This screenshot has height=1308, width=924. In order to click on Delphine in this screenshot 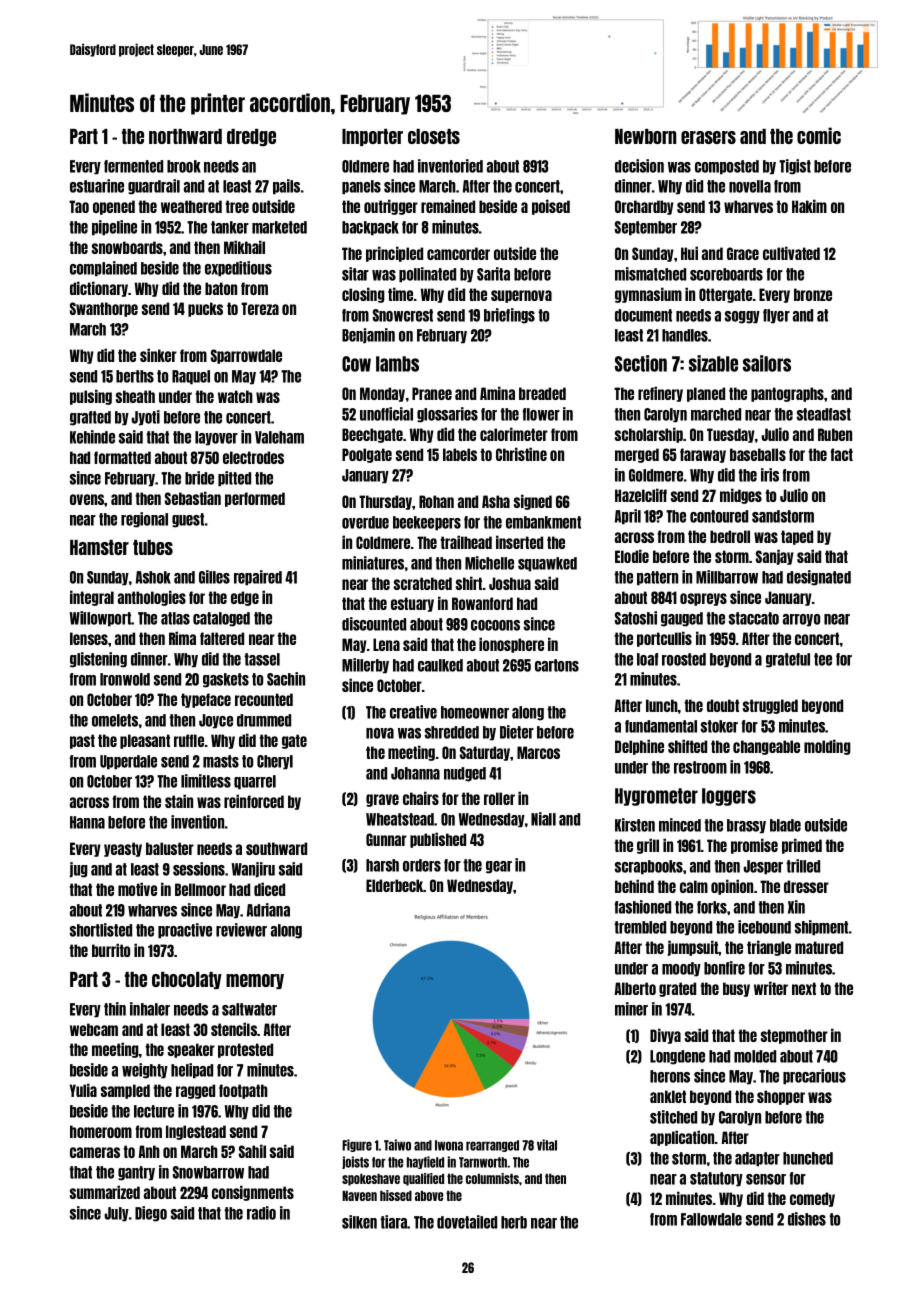, I will do `click(639, 747)`.
